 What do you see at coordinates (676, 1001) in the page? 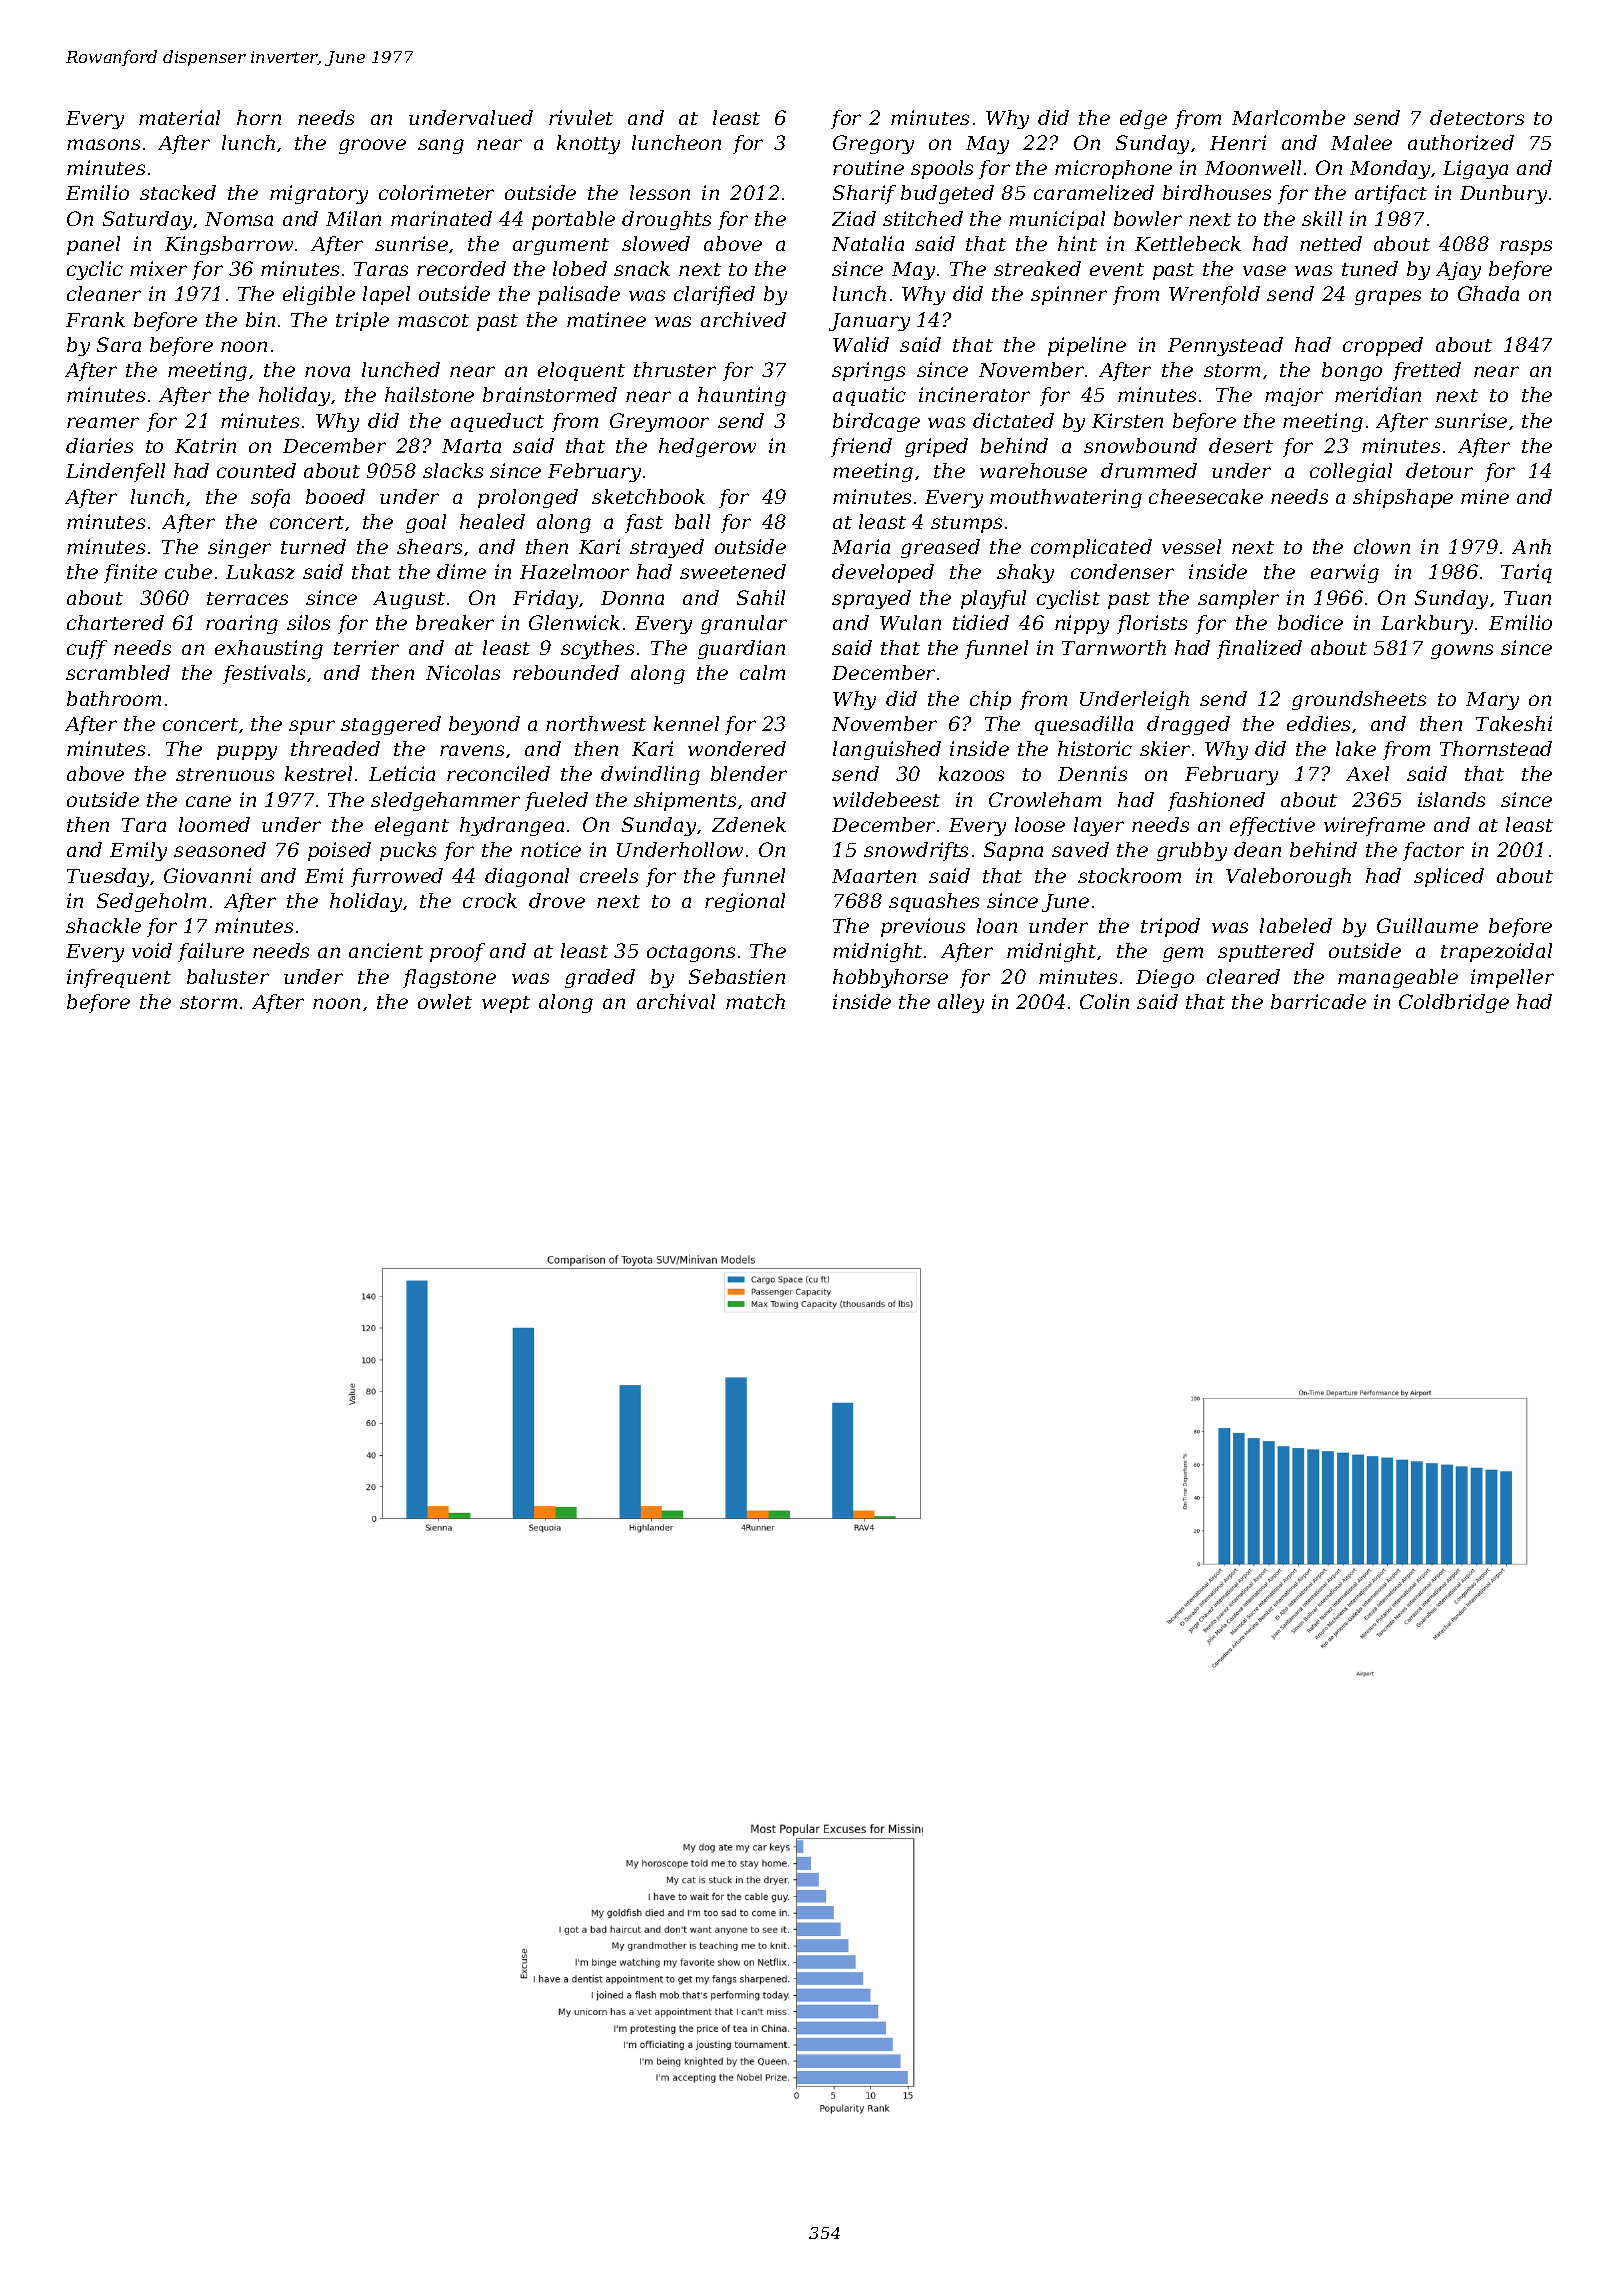
I see `archival` at bounding box center [676, 1001].
